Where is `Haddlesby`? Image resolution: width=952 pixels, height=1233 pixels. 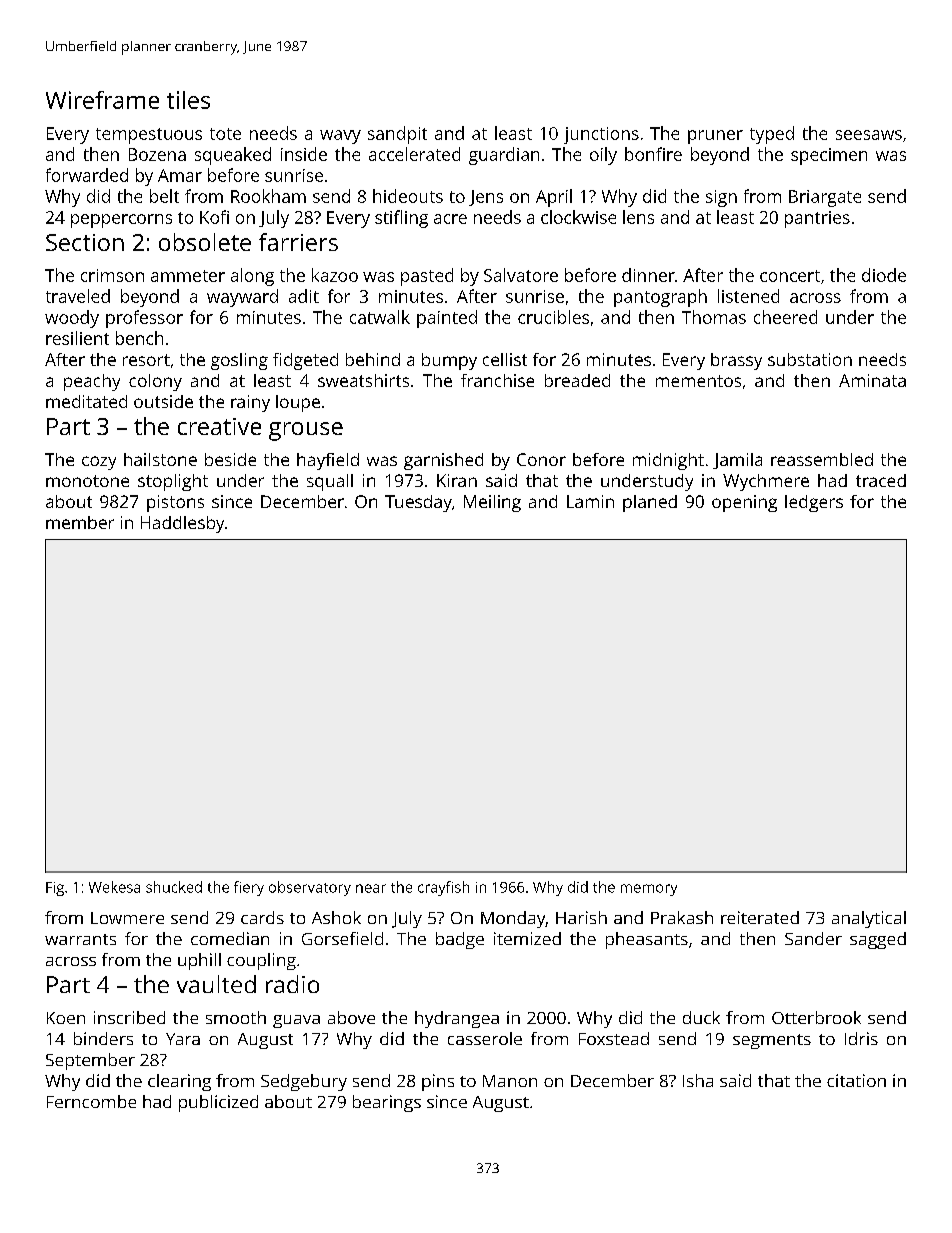
Haddlesby is located at coordinates (182, 524).
